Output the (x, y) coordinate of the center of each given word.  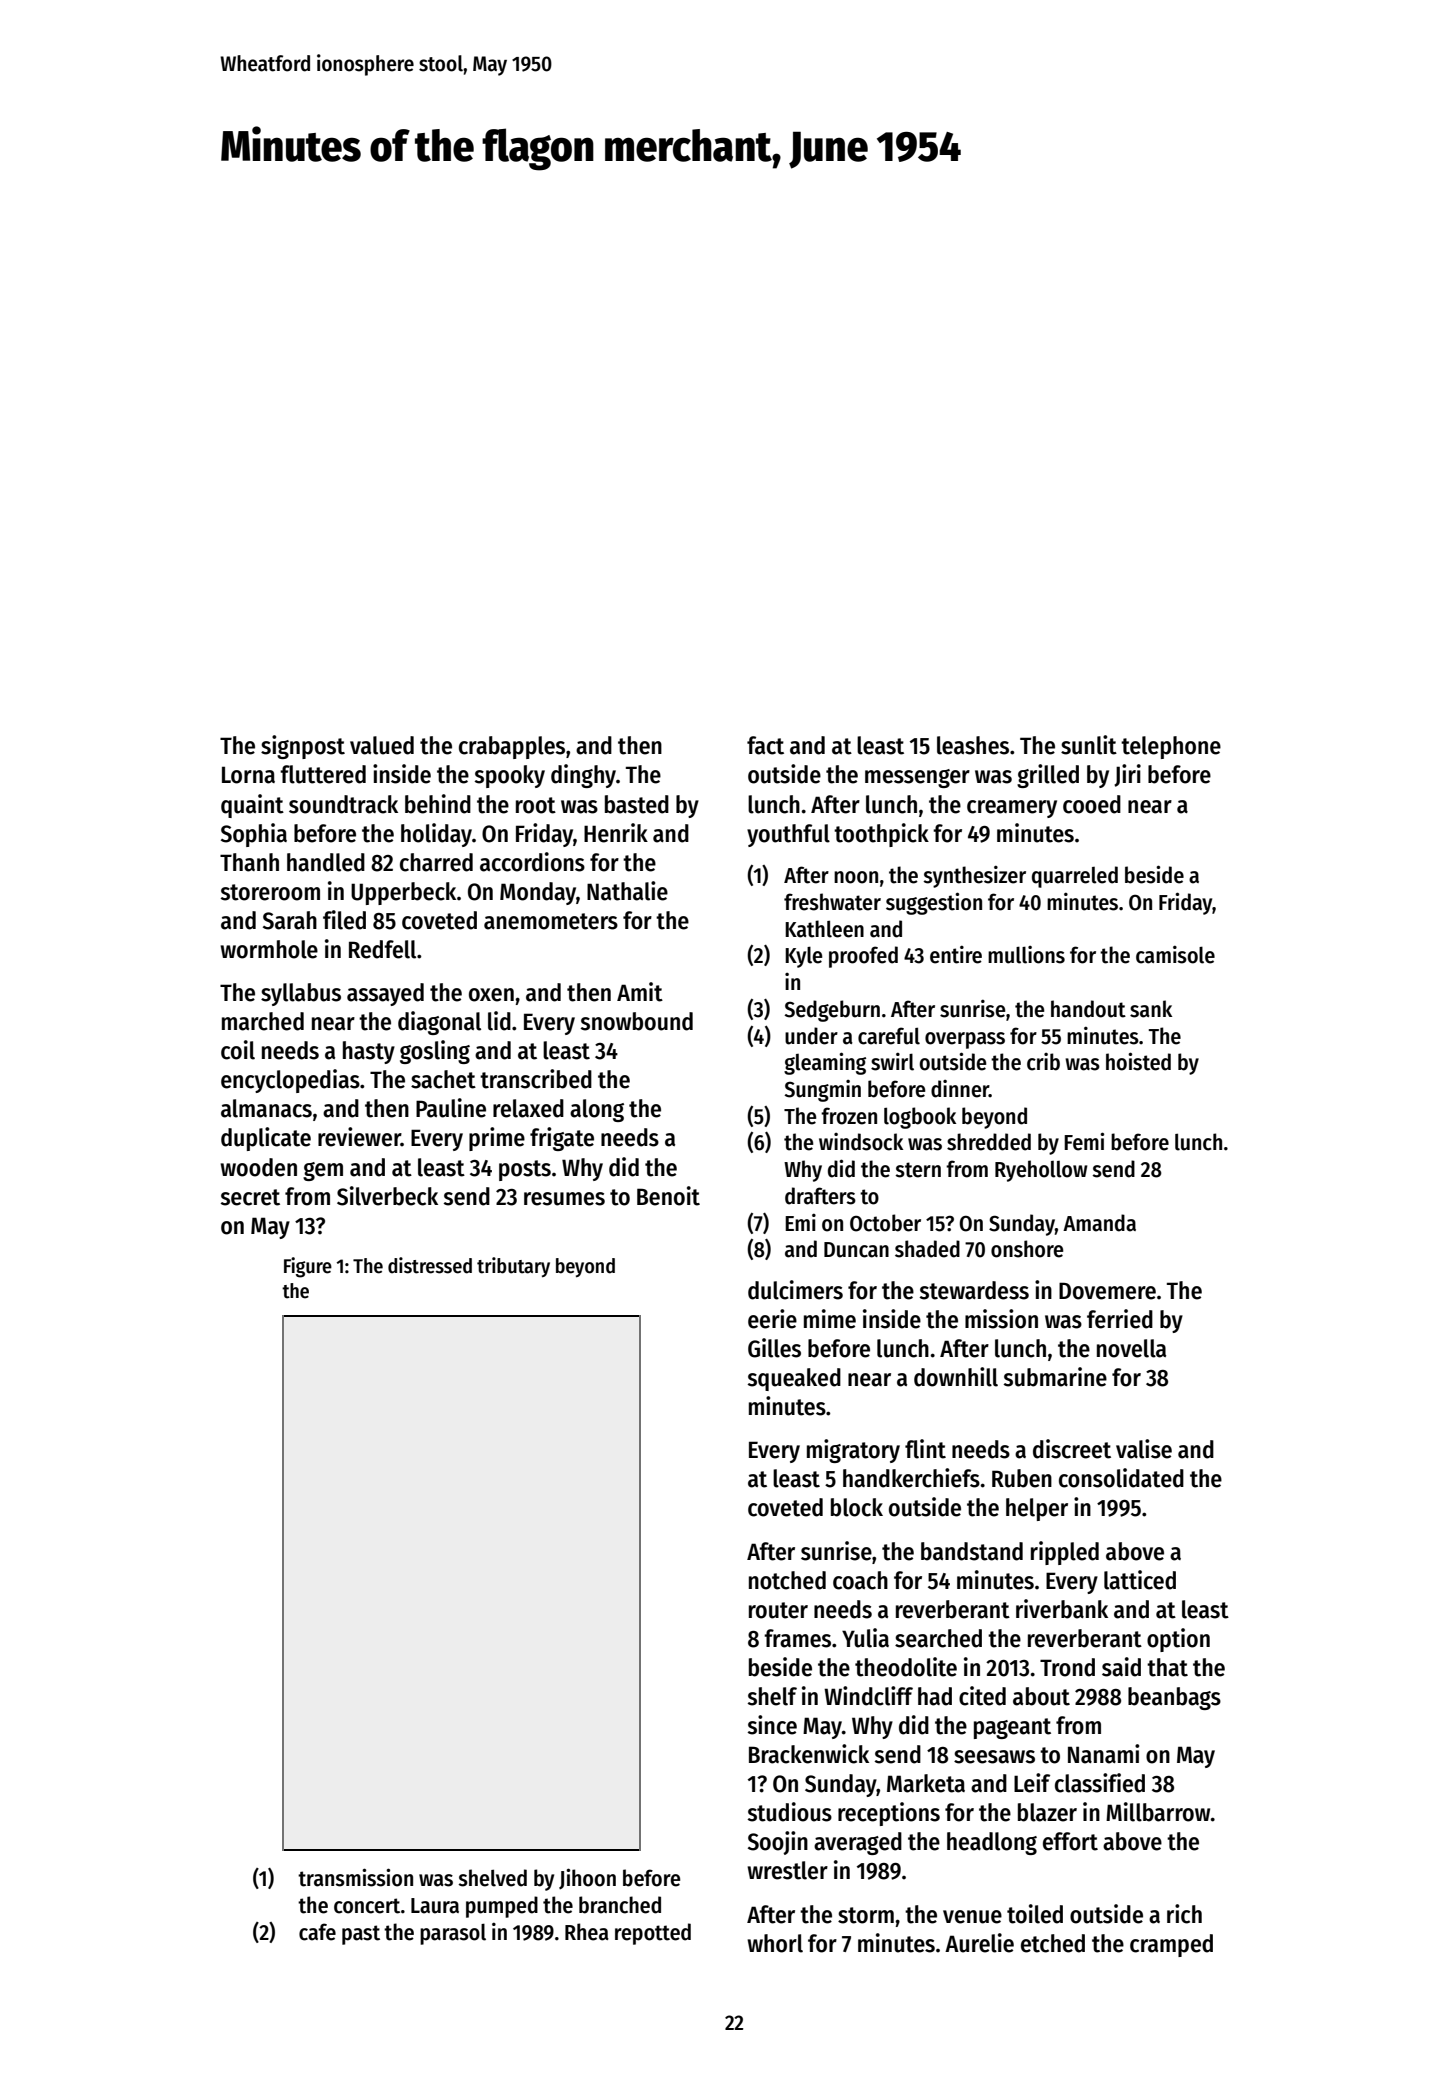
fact (765, 745)
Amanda (1099, 1223)
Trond (1067, 1667)
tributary (513, 1267)
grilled (1048, 776)
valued (382, 745)
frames (797, 1638)
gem (323, 1171)
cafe (317, 1932)
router (778, 1610)
